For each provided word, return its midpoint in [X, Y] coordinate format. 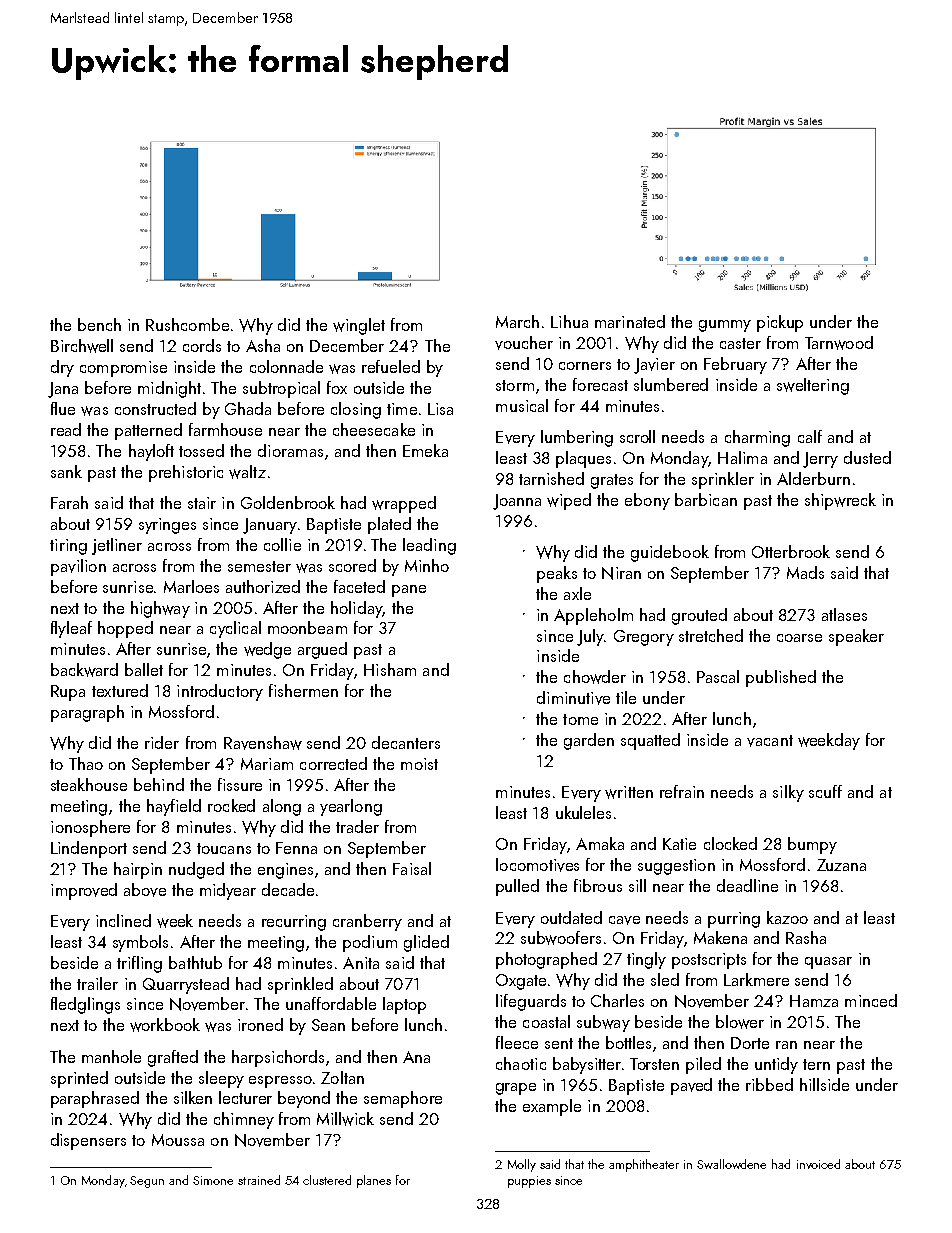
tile [626, 697]
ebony [647, 501]
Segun [147, 1182]
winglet [359, 326]
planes [374, 1181]
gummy [725, 326]
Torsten [654, 1064]
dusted [867, 457]
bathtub [195, 962]
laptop [404, 1005]
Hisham [390, 669]
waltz [247, 472]
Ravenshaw [263, 743]
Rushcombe [187, 324]
